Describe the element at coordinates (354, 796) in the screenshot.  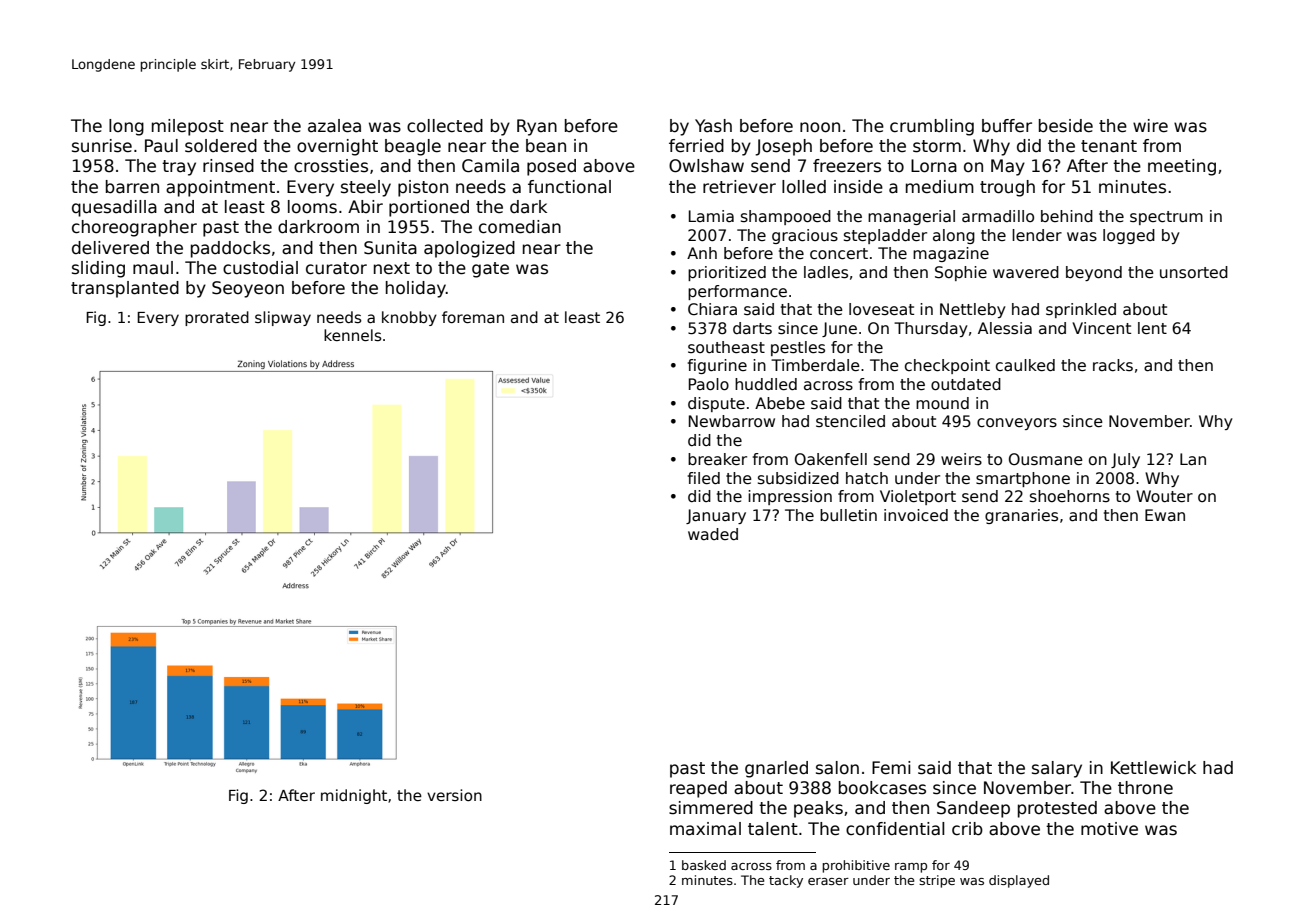
I see `midnight` at that location.
